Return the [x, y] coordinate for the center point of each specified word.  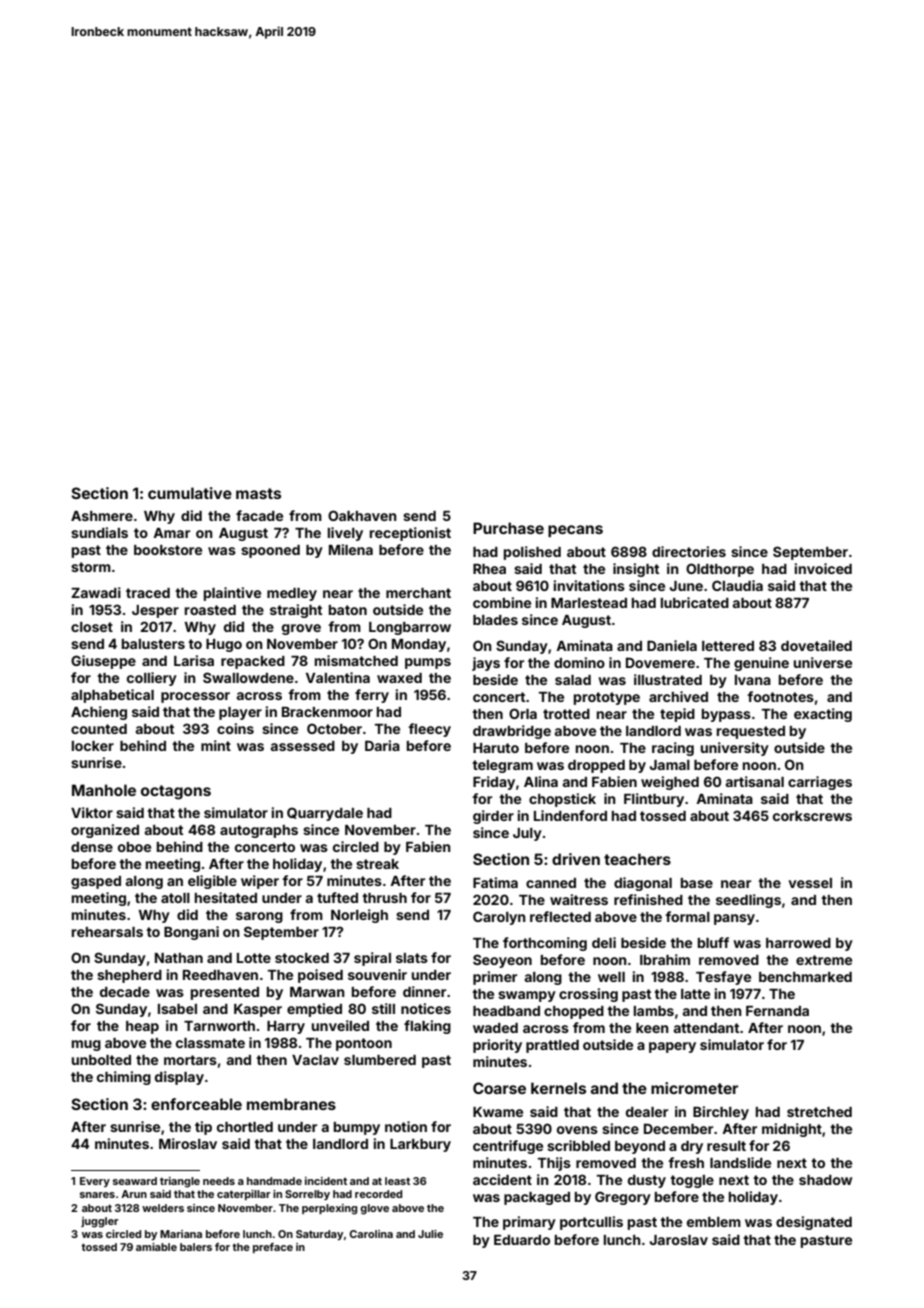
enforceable [196, 1104]
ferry [372, 696]
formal [687, 916]
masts [258, 493]
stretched [819, 1112]
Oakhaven [362, 515]
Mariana [181, 1234]
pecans [575, 531]
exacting [823, 715]
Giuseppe [103, 662]
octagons [176, 792]
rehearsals [107, 932]
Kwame [498, 1112]
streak [377, 864]
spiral [372, 959]
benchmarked [805, 977]
